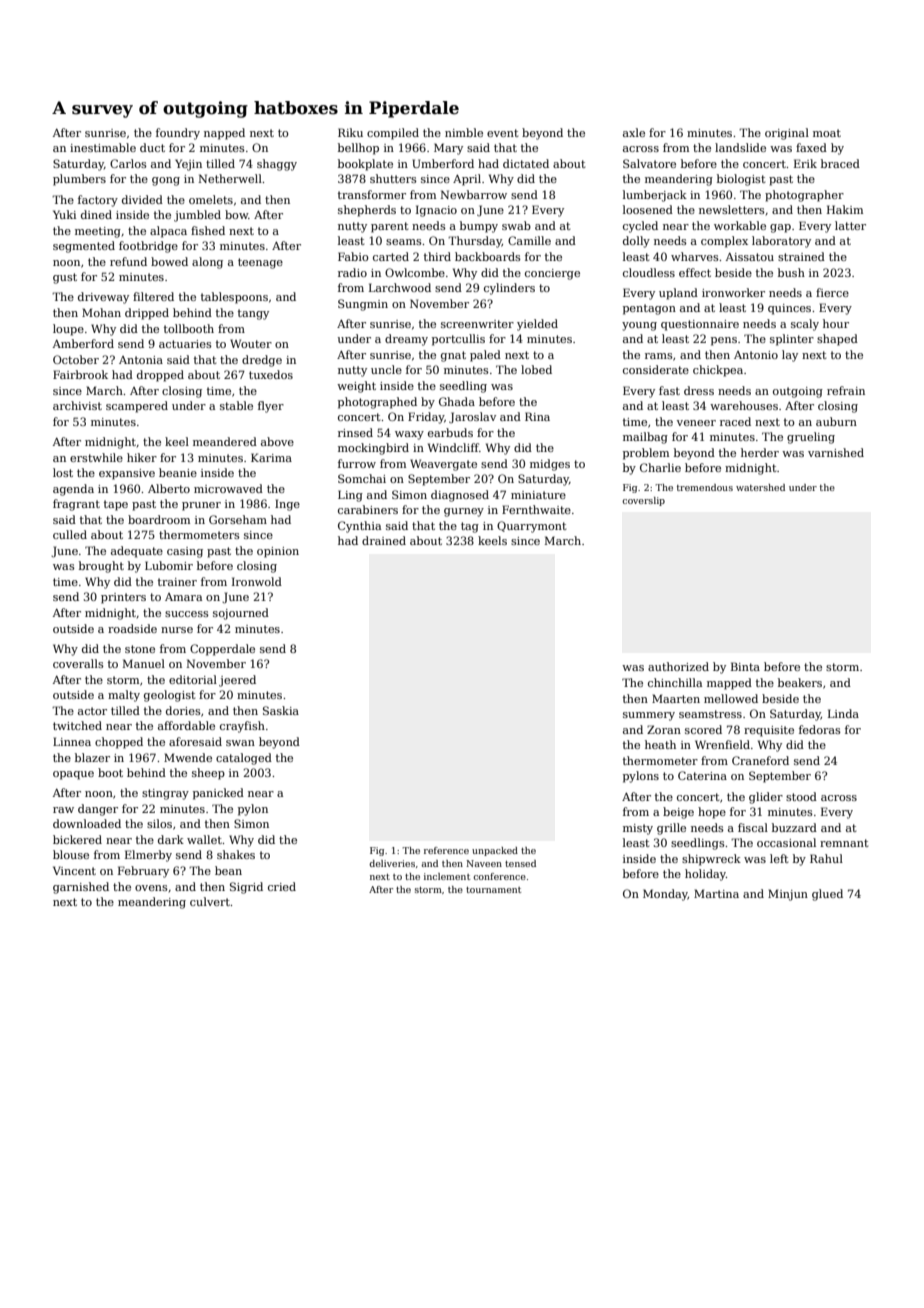 The width and height of the screenshot is (924, 1308). I want to click on tremendous, so click(705, 487).
